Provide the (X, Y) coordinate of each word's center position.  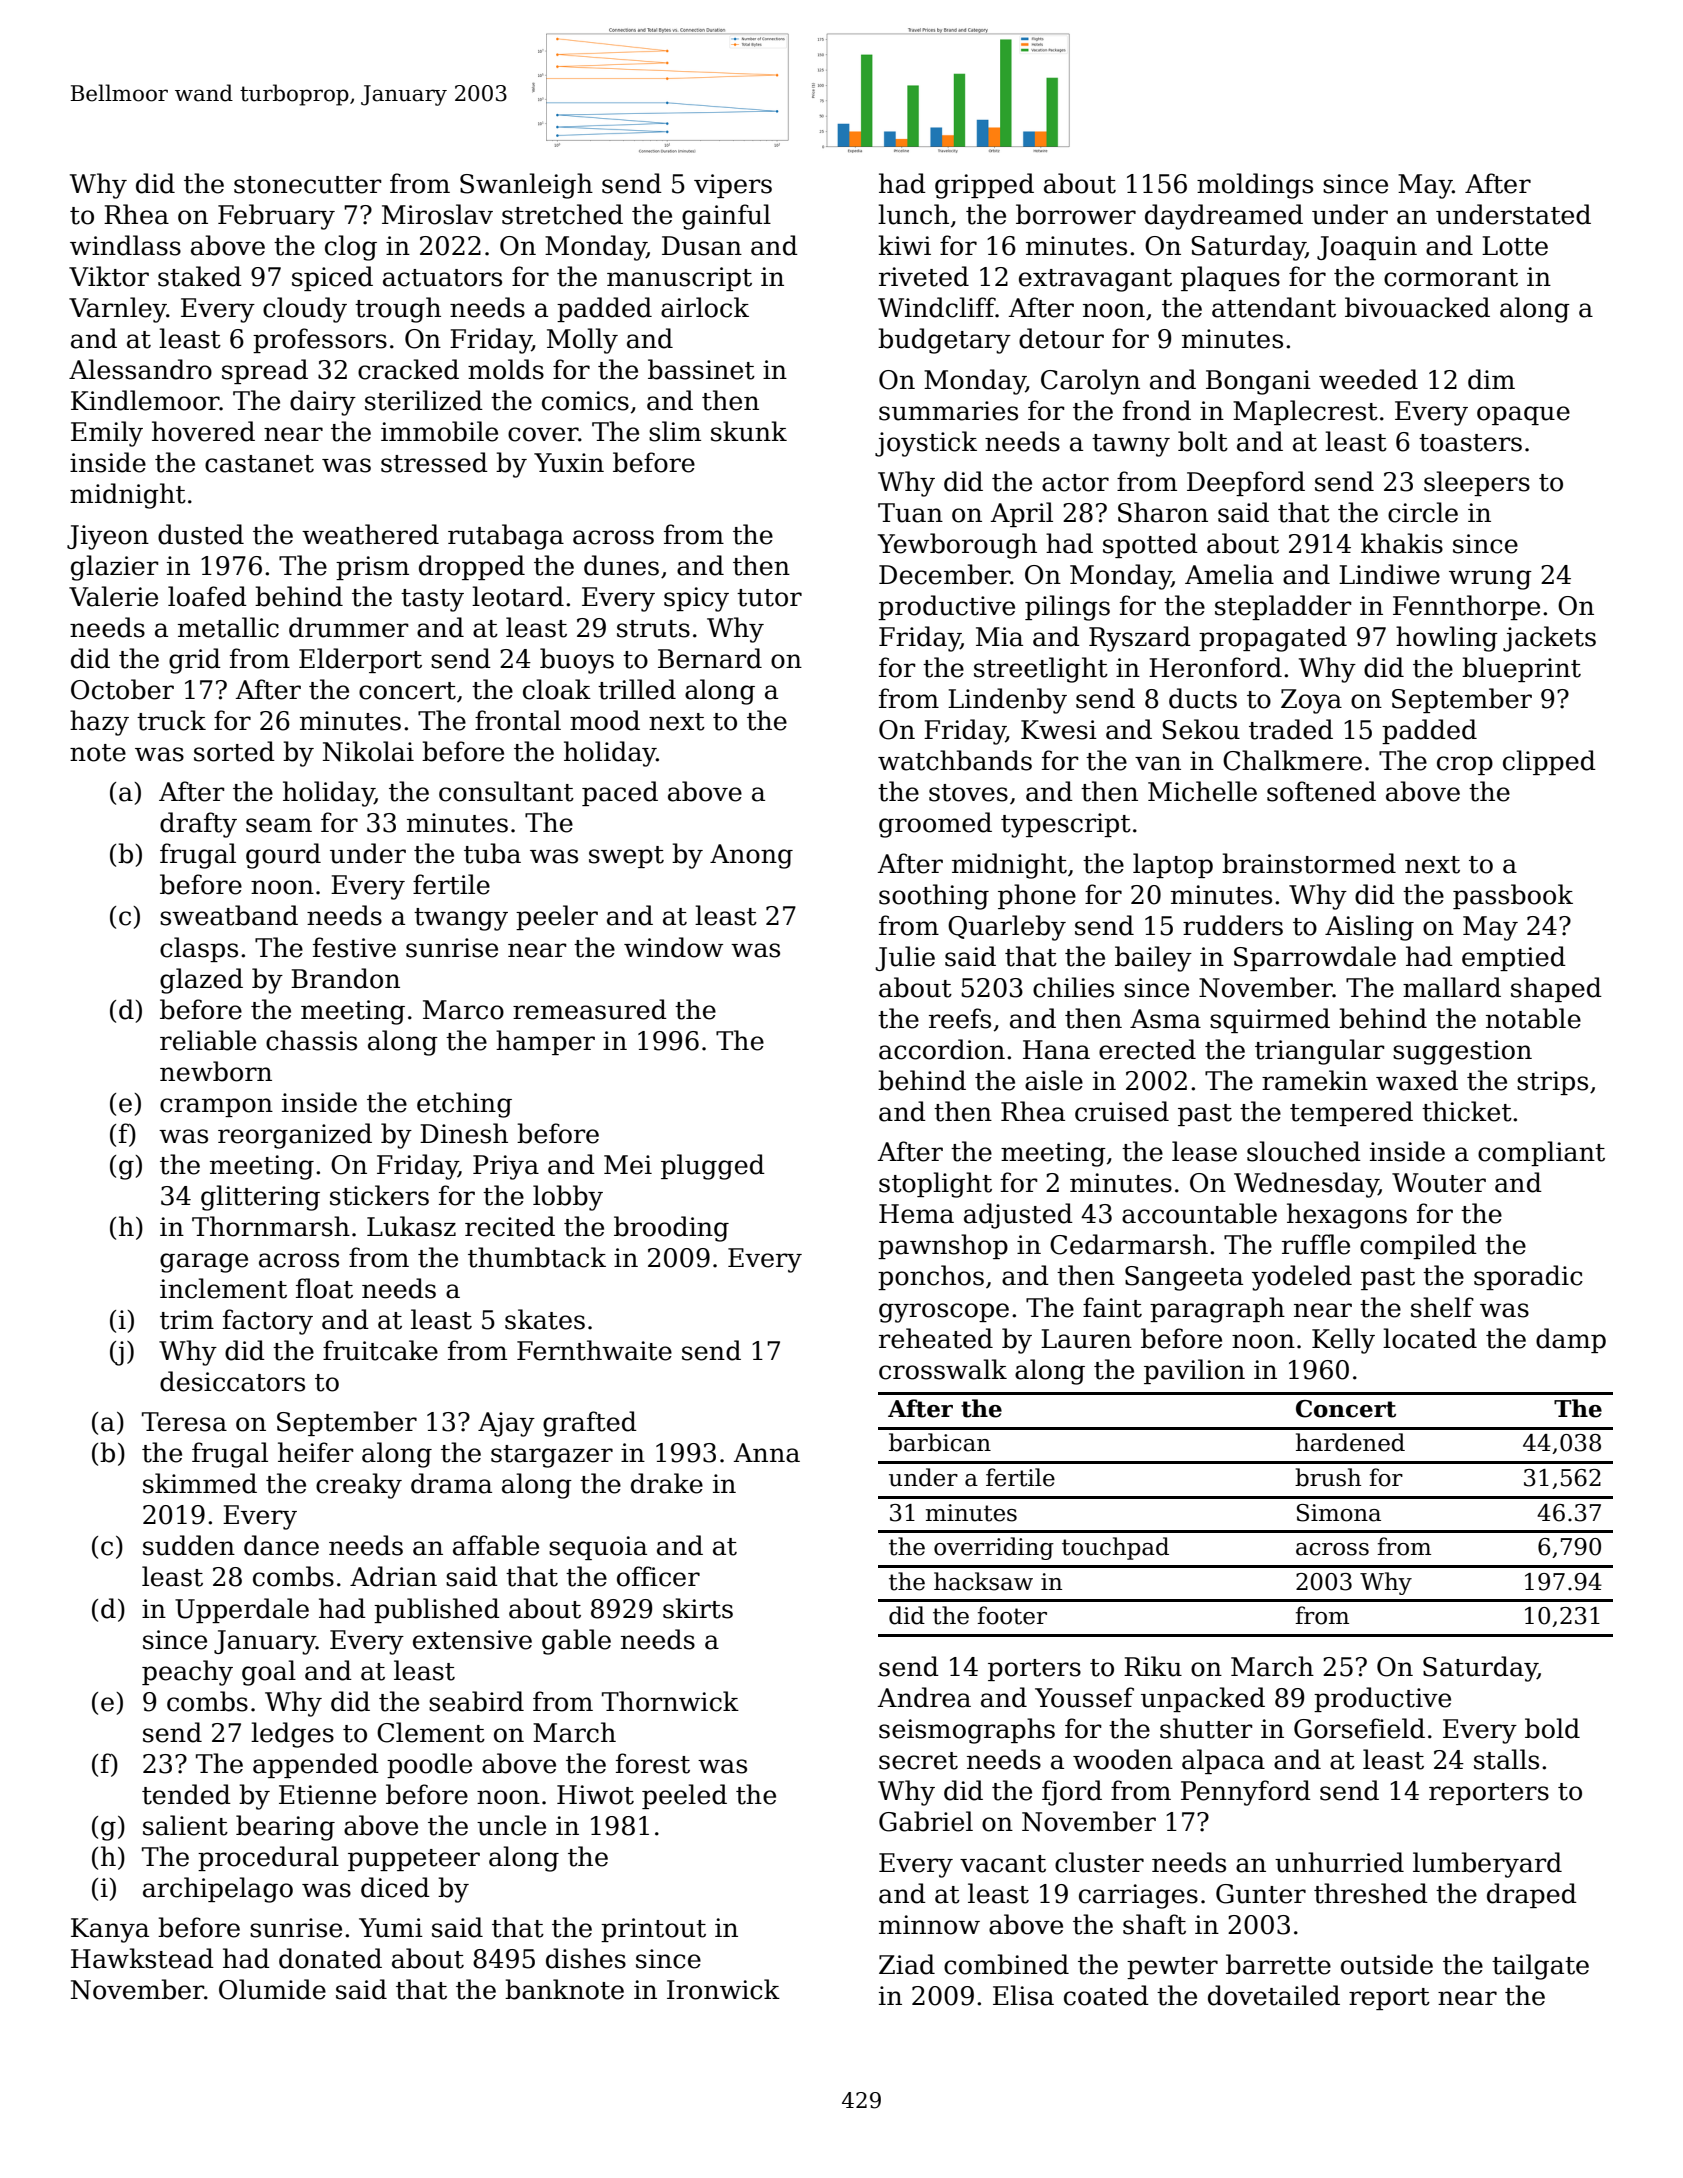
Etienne (327, 1795)
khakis (1402, 543)
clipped (1549, 762)
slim (675, 431)
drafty (198, 825)
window (673, 947)
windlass (125, 245)
